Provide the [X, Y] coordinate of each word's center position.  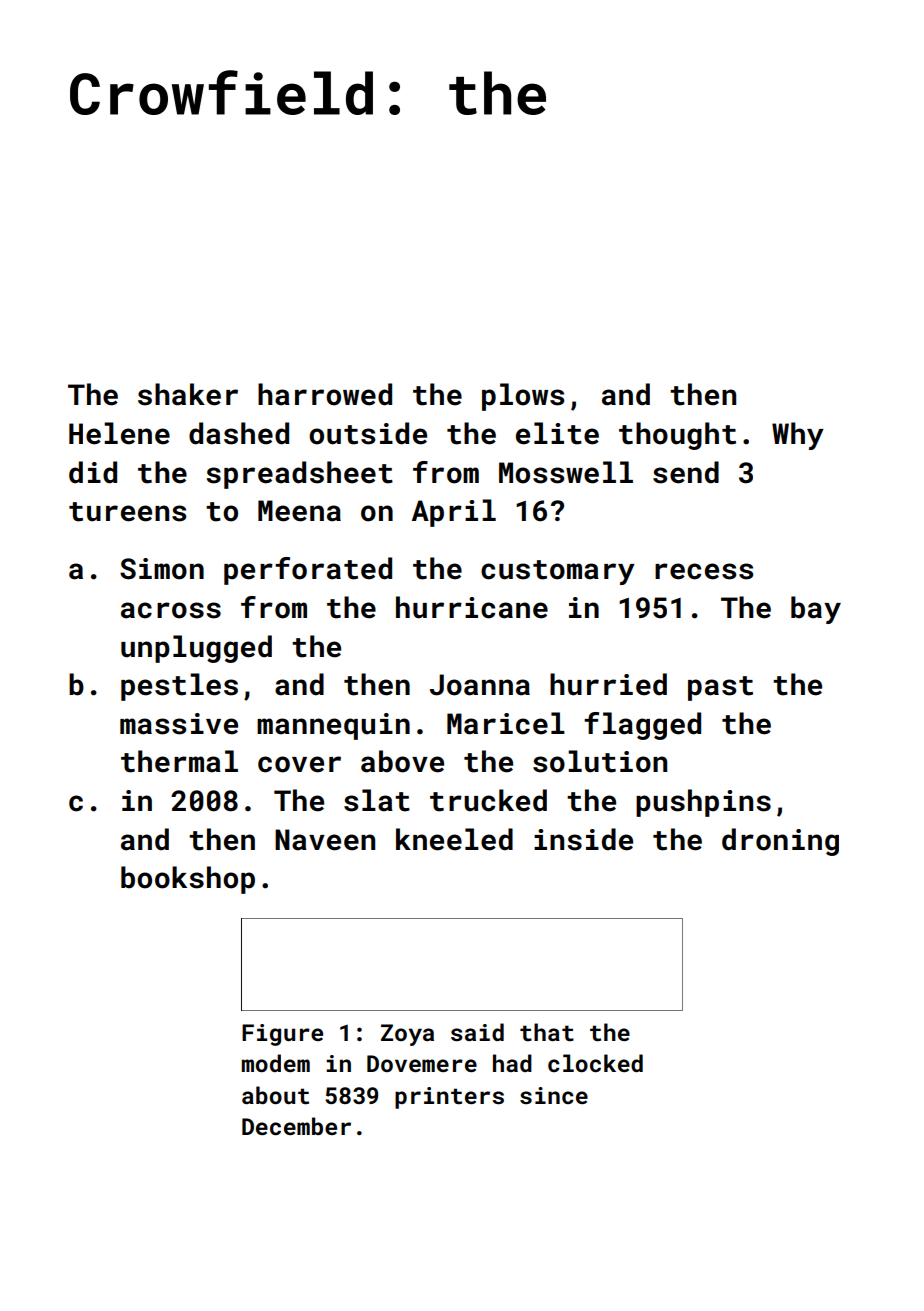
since [554, 1095]
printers [449, 1098]
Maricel [506, 723]
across [171, 610]
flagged [642, 726]
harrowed [325, 394]
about [275, 1095]
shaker [188, 394]
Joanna [480, 685]
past [720, 688]
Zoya [407, 1035]
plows [523, 397]
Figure [282, 1035]
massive [179, 724]
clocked [595, 1063]
